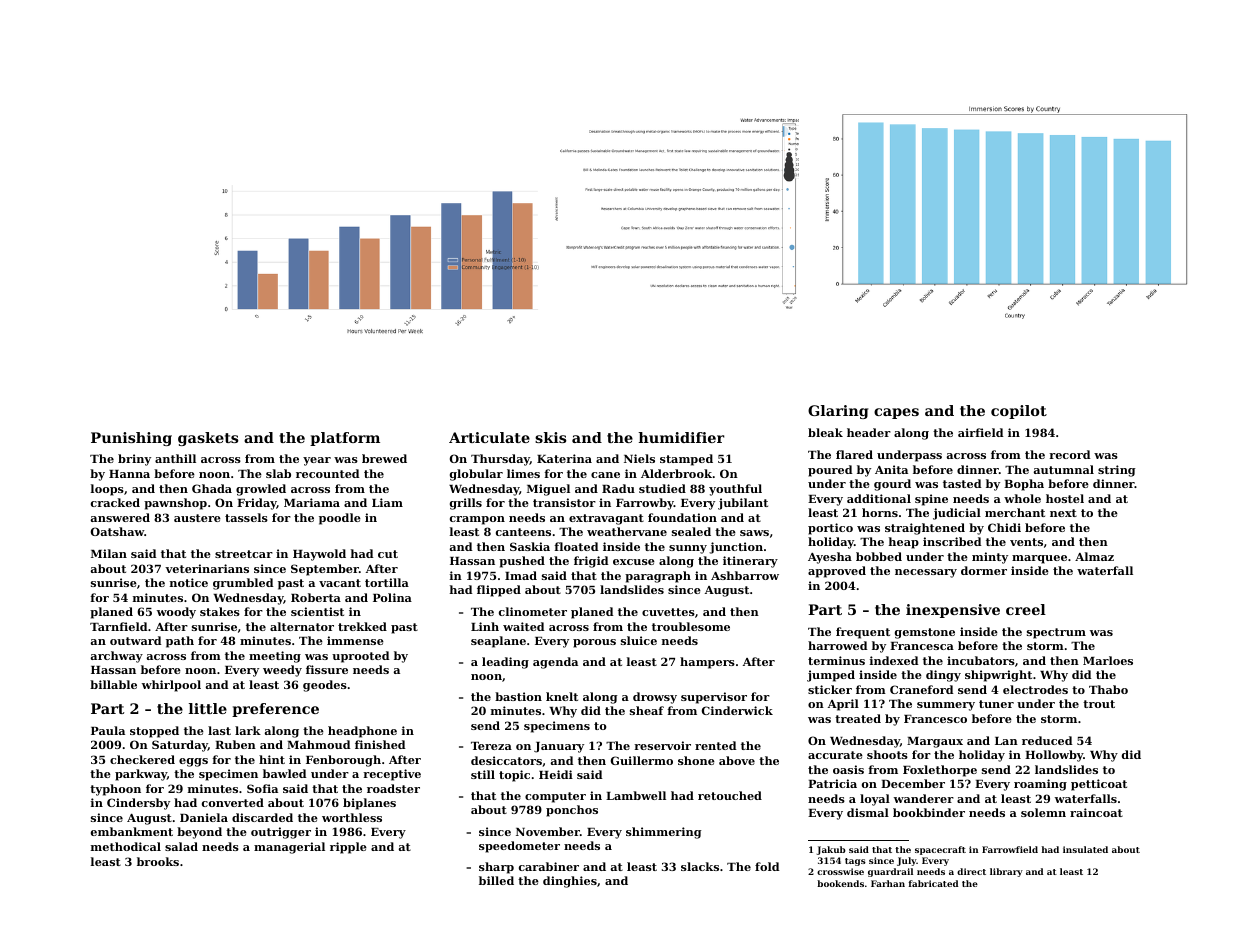  Describe the element at coordinates (176, 613) in the screenshot. I see `woody` at that location.
